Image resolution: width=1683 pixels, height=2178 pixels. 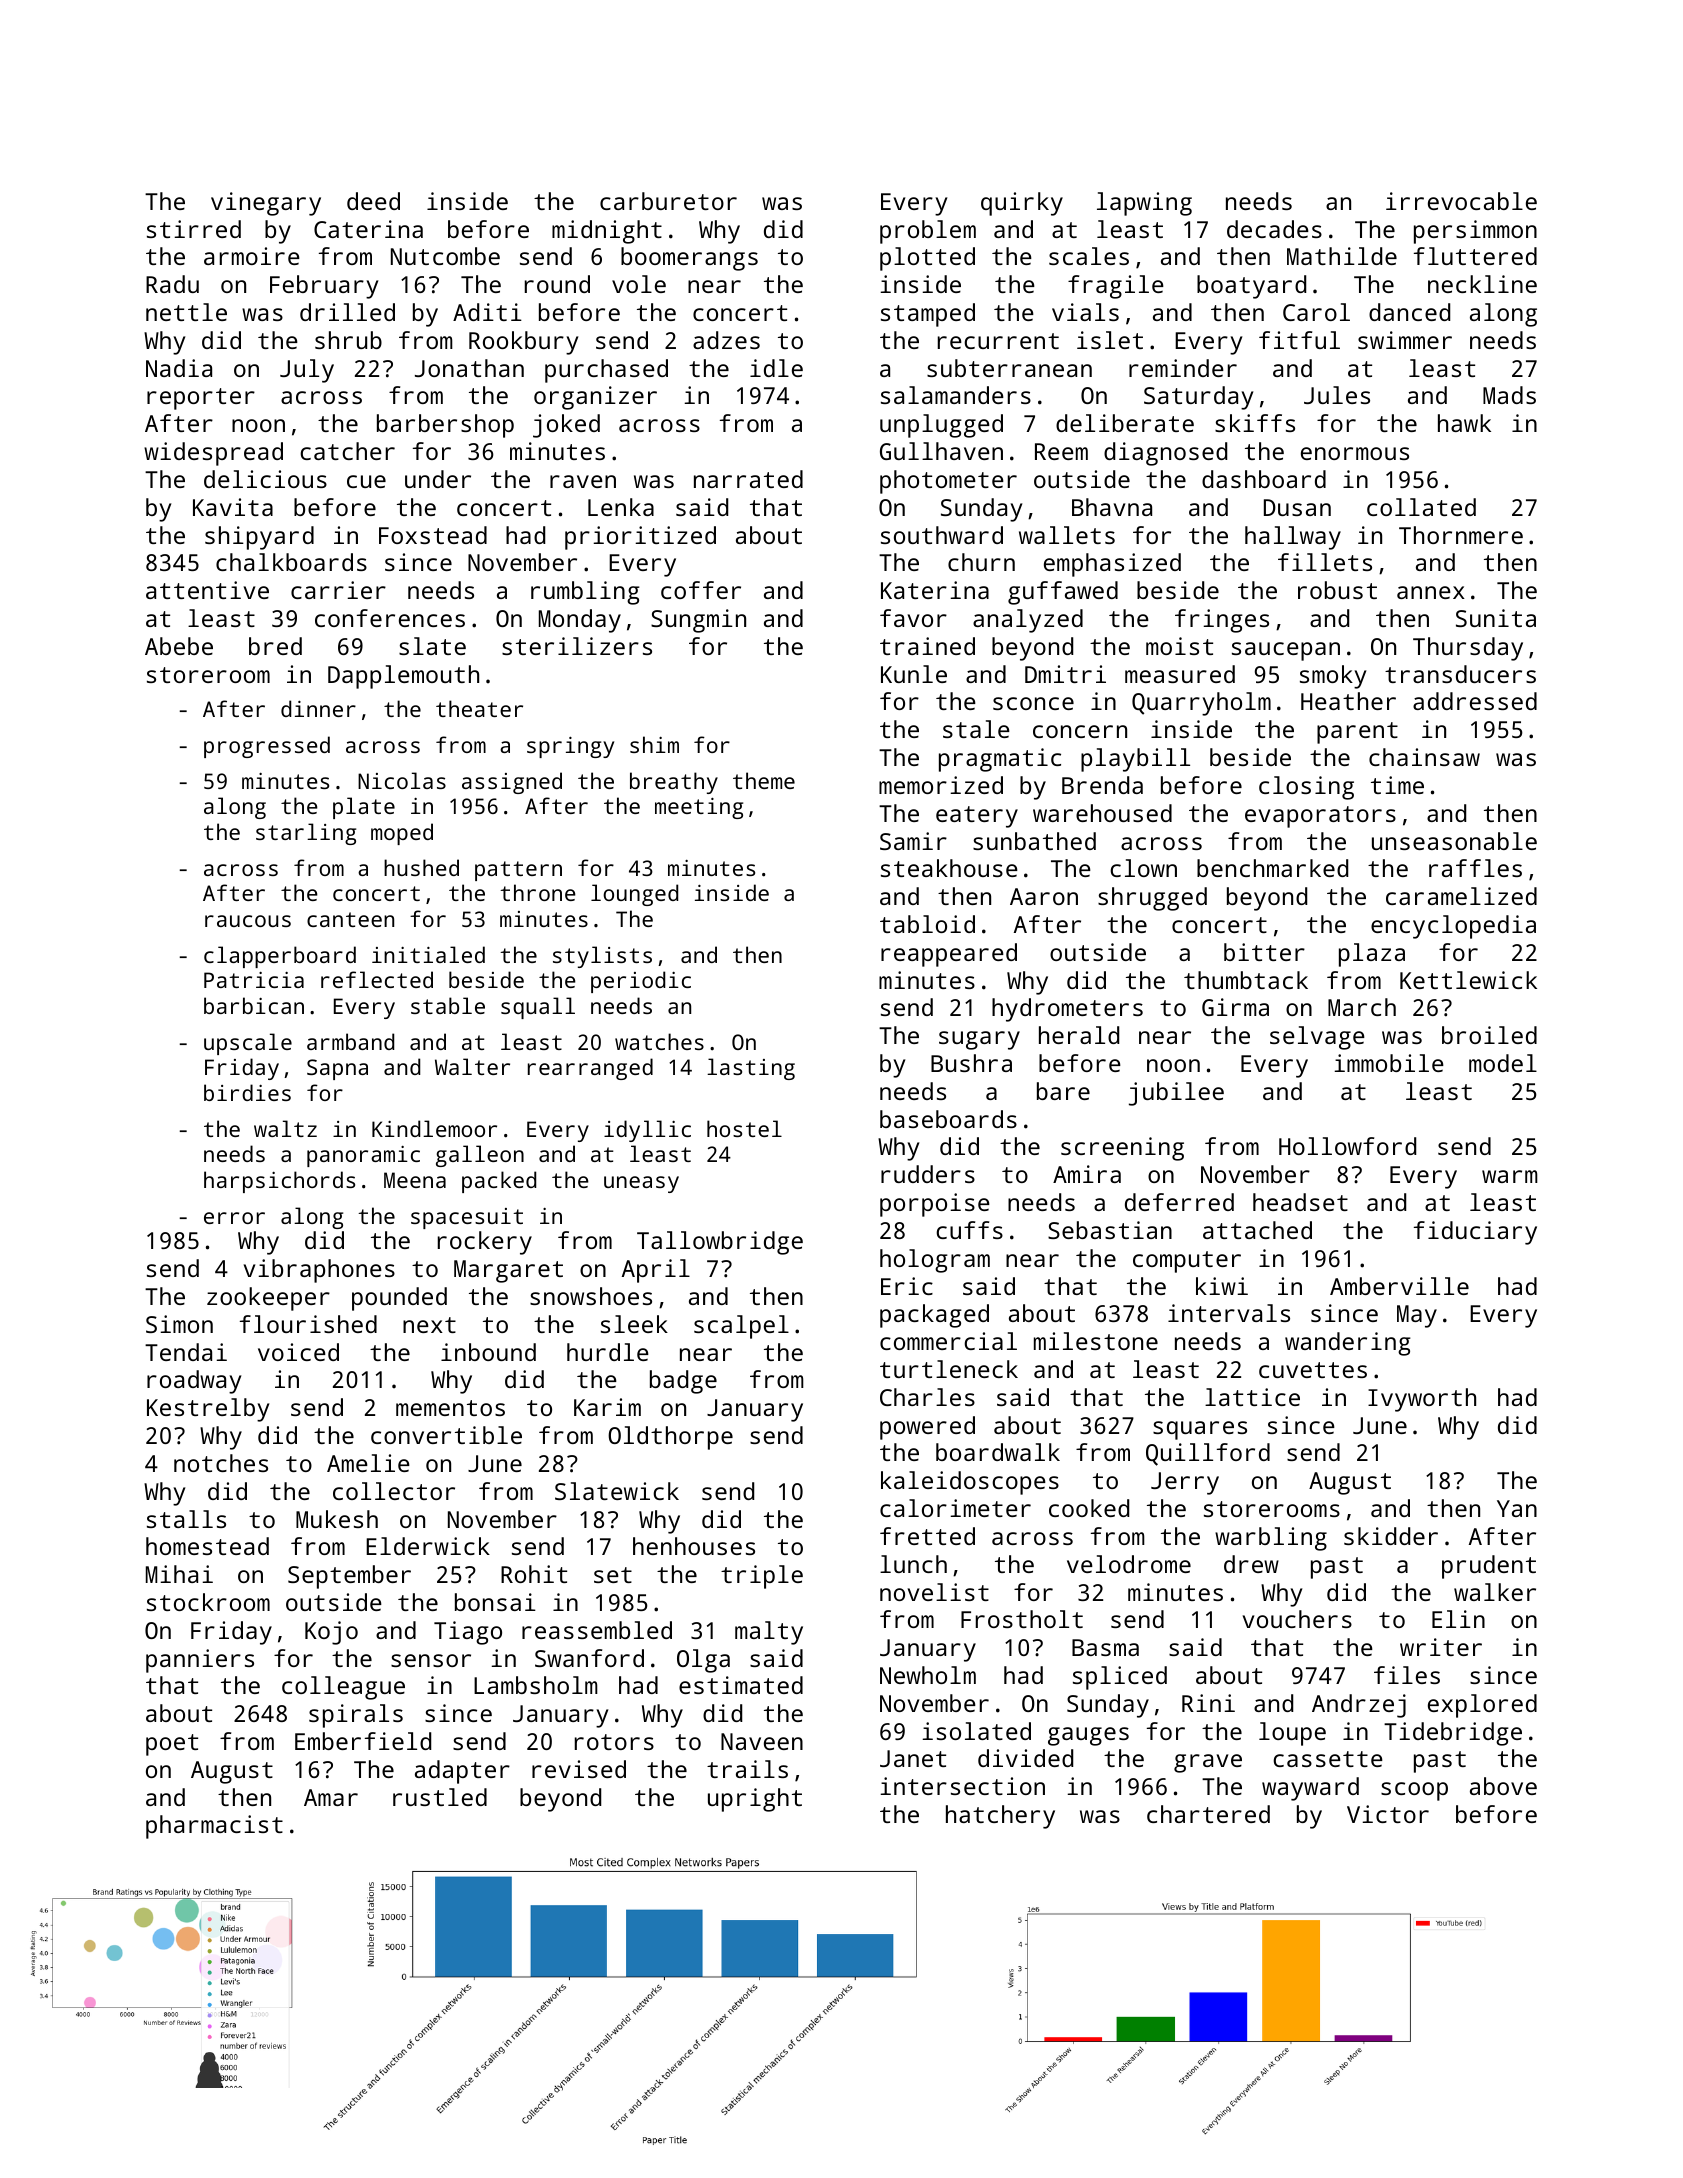 I want to click on swimmer, so click(x=1405, y=340).
